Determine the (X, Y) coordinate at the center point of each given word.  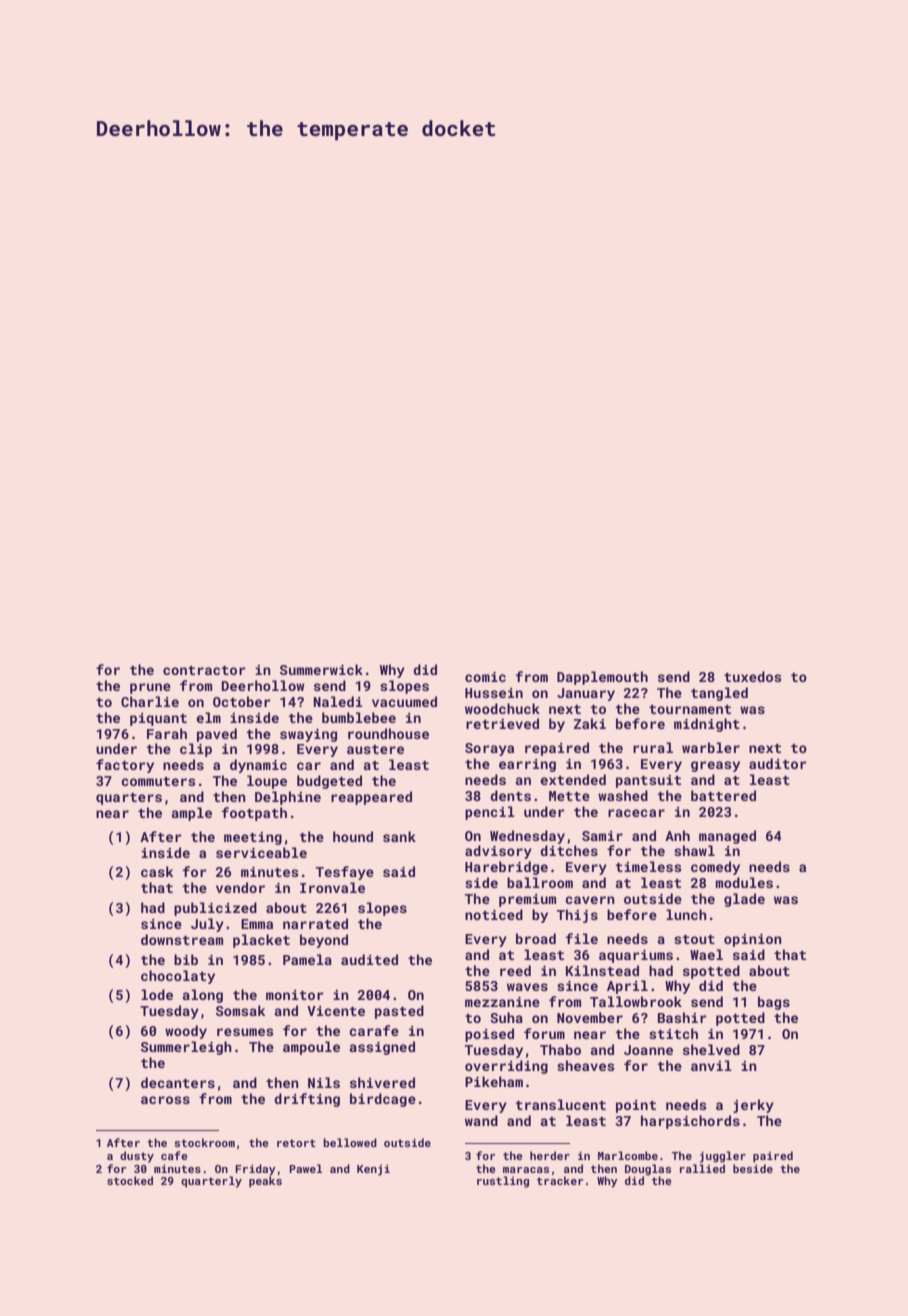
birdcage (383, 1100)
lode (157, 994)
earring (527, 765)
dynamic (258, 766)
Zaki (590, 723)
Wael (706, 954)
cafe (174, 1155)
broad (536, 938)
